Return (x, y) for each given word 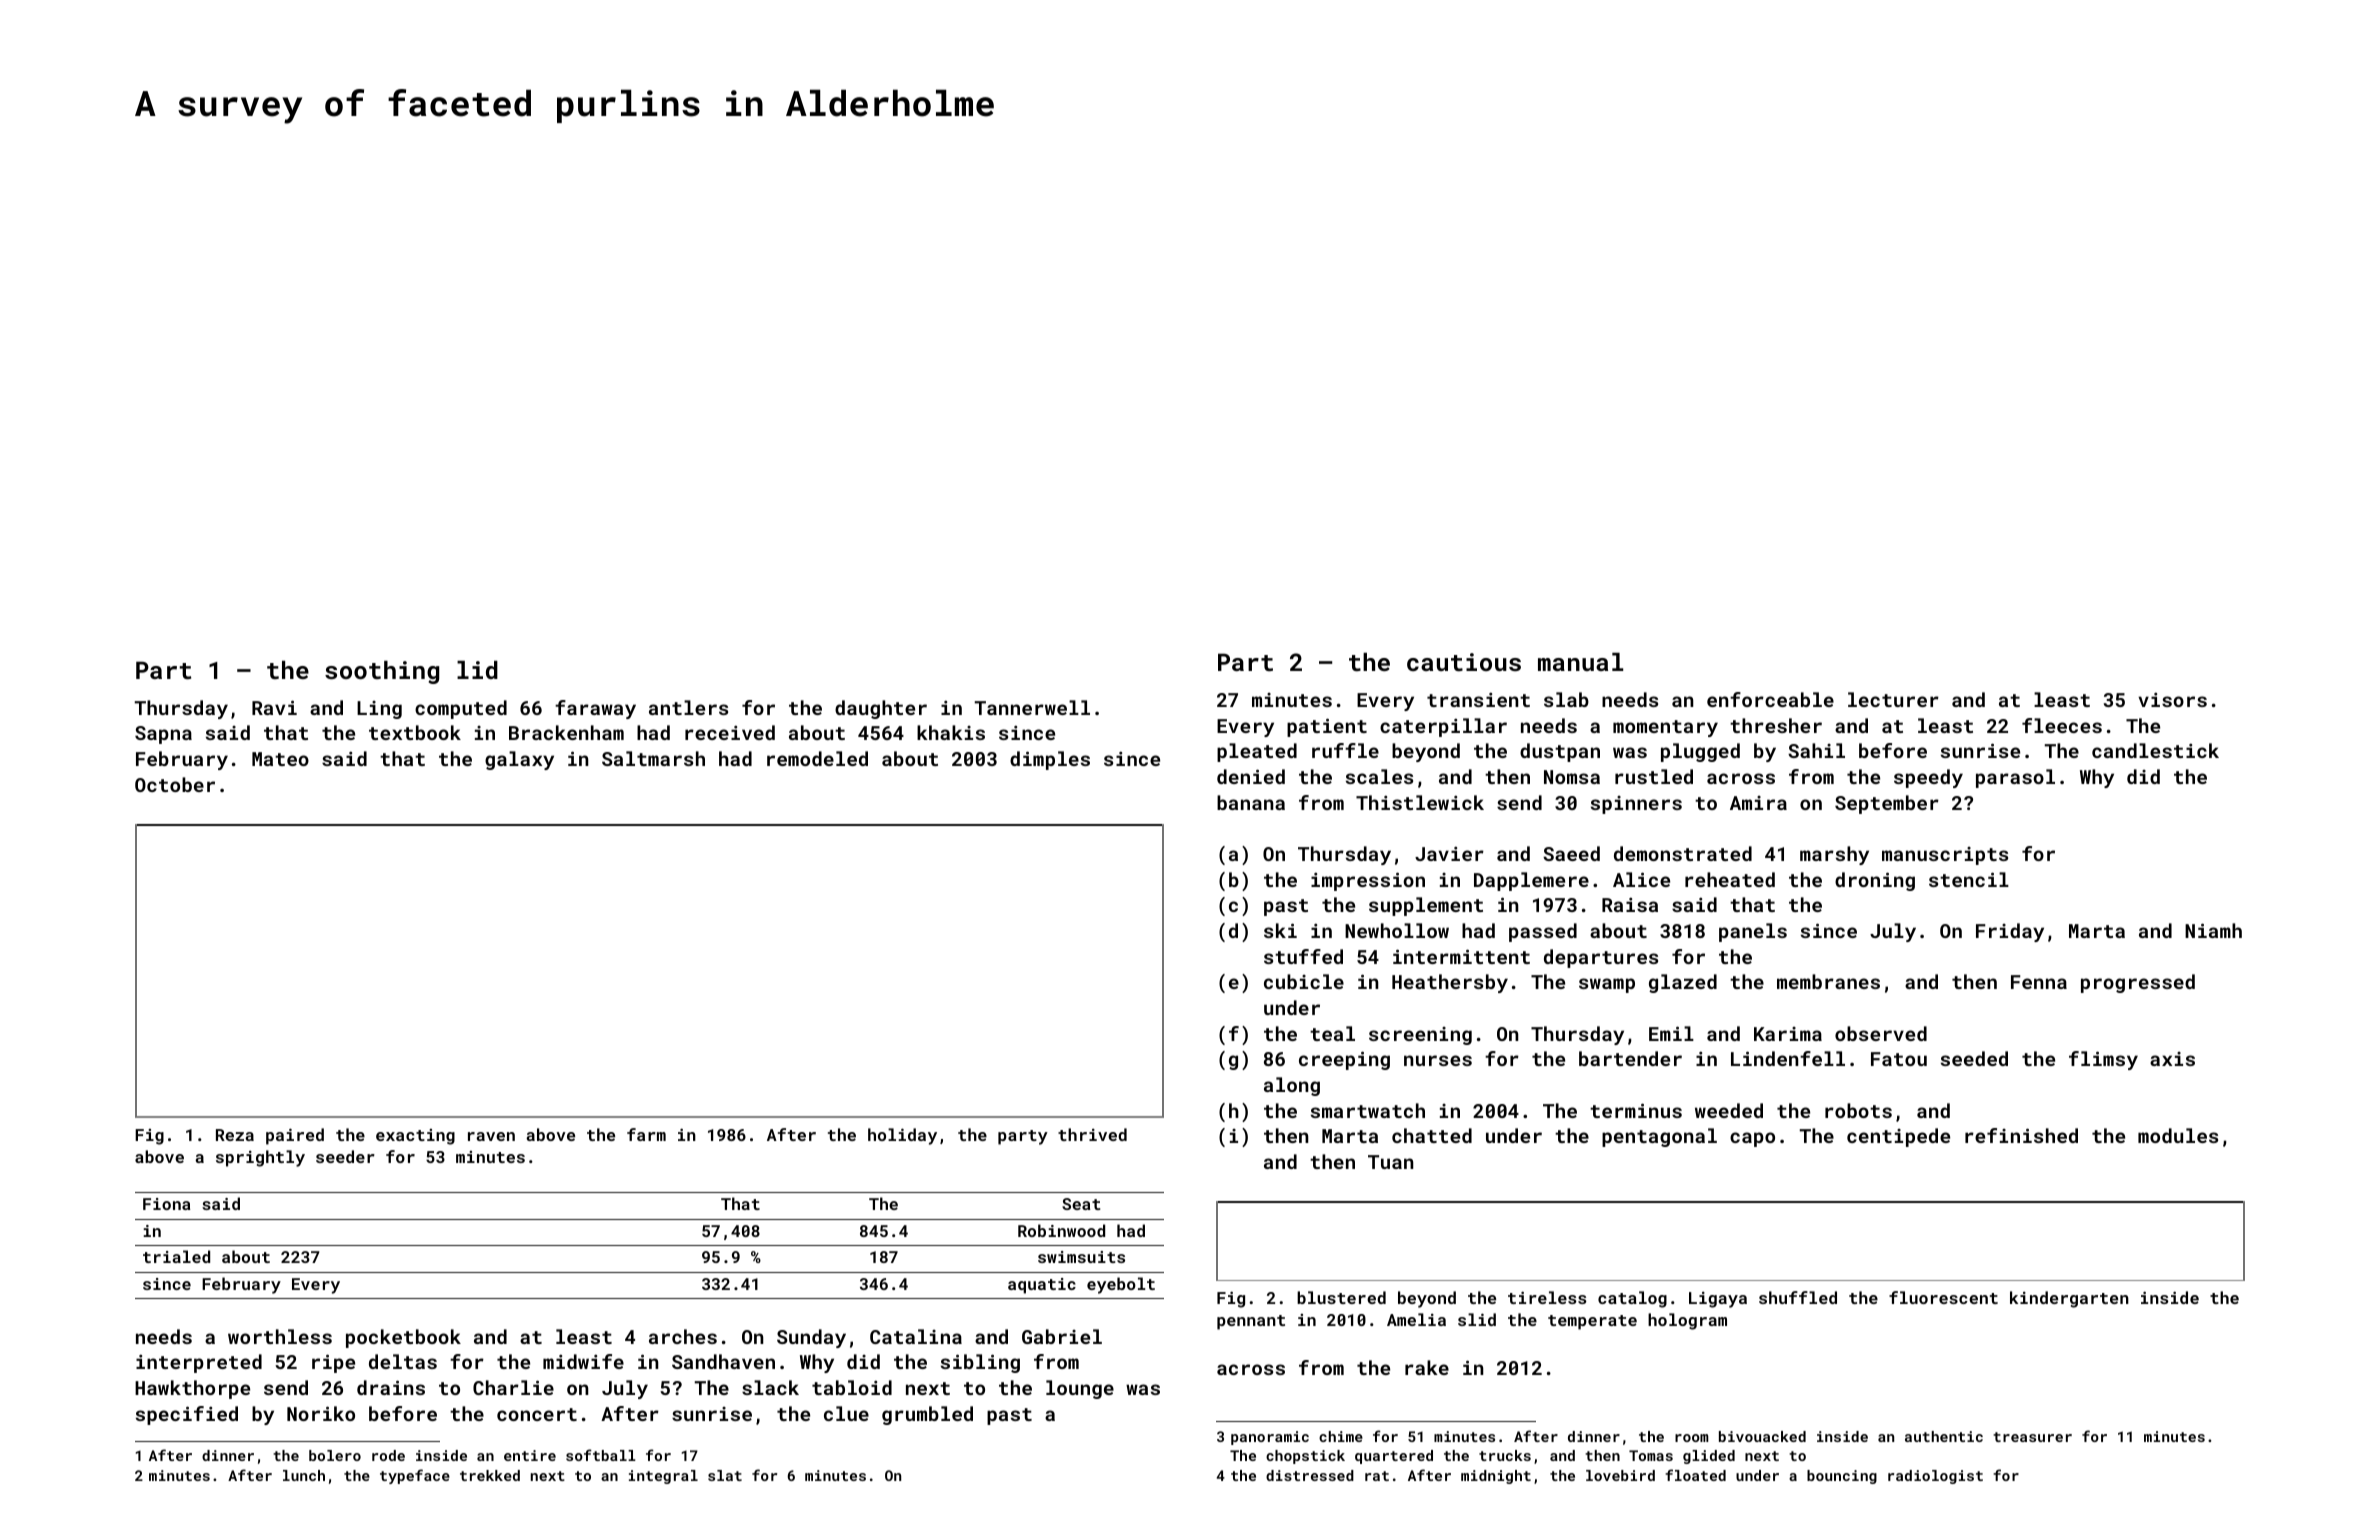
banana (1251, 802)
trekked (490, 1475)
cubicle (1304, 981)
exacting (415, 1137)
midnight (1496, 1477)
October (175, 784)
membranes (1828, 981)
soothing (382, 672)
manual (1580, 662)
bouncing (1842, 1477)
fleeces (2062, 725)
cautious (1464, 662)
